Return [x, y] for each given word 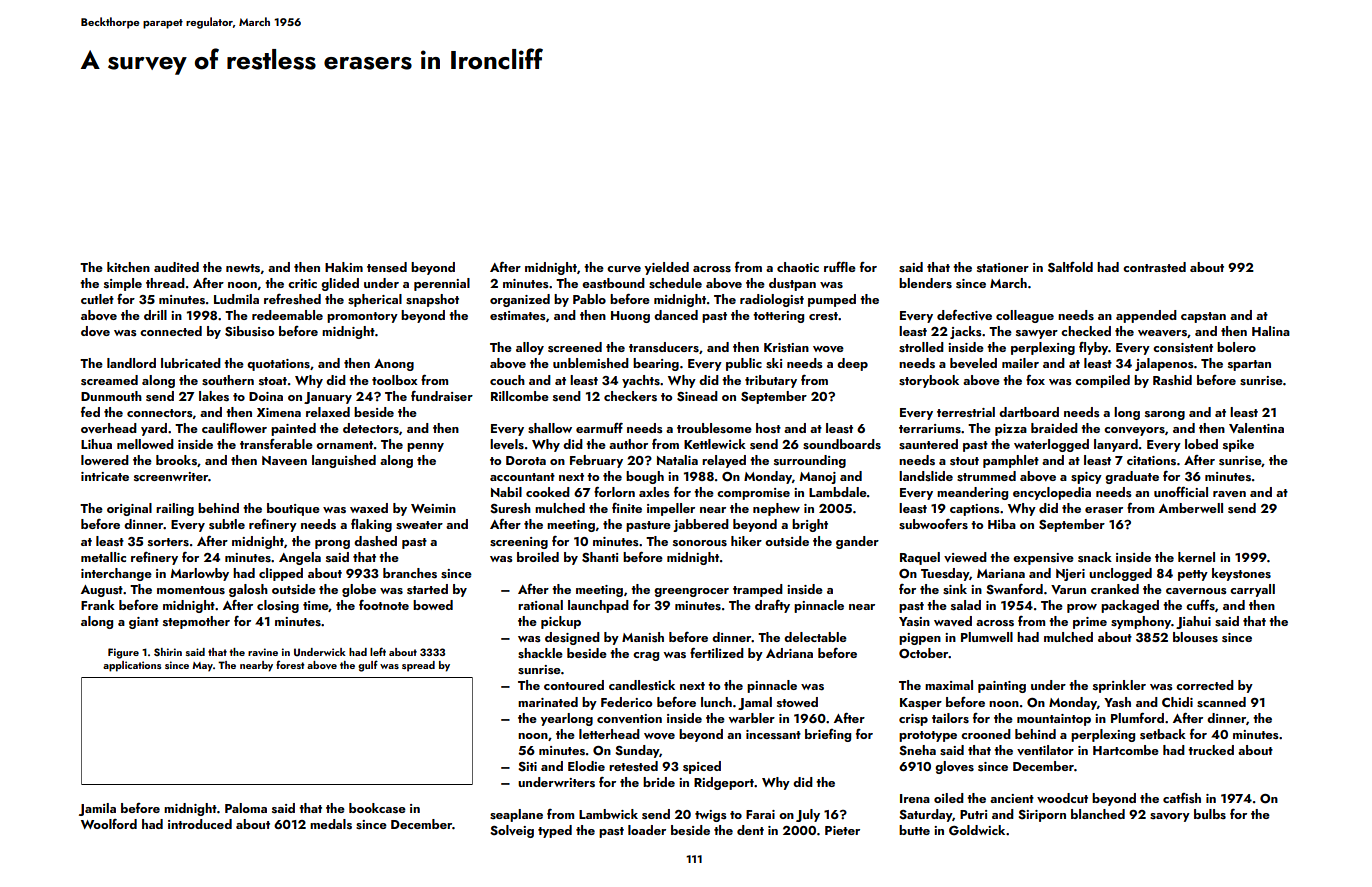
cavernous [1196, 591]
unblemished [591, 363]
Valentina [1256, 428]
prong [332, 544]
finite [627, 508]
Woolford [109, 824]
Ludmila [236, 299]
